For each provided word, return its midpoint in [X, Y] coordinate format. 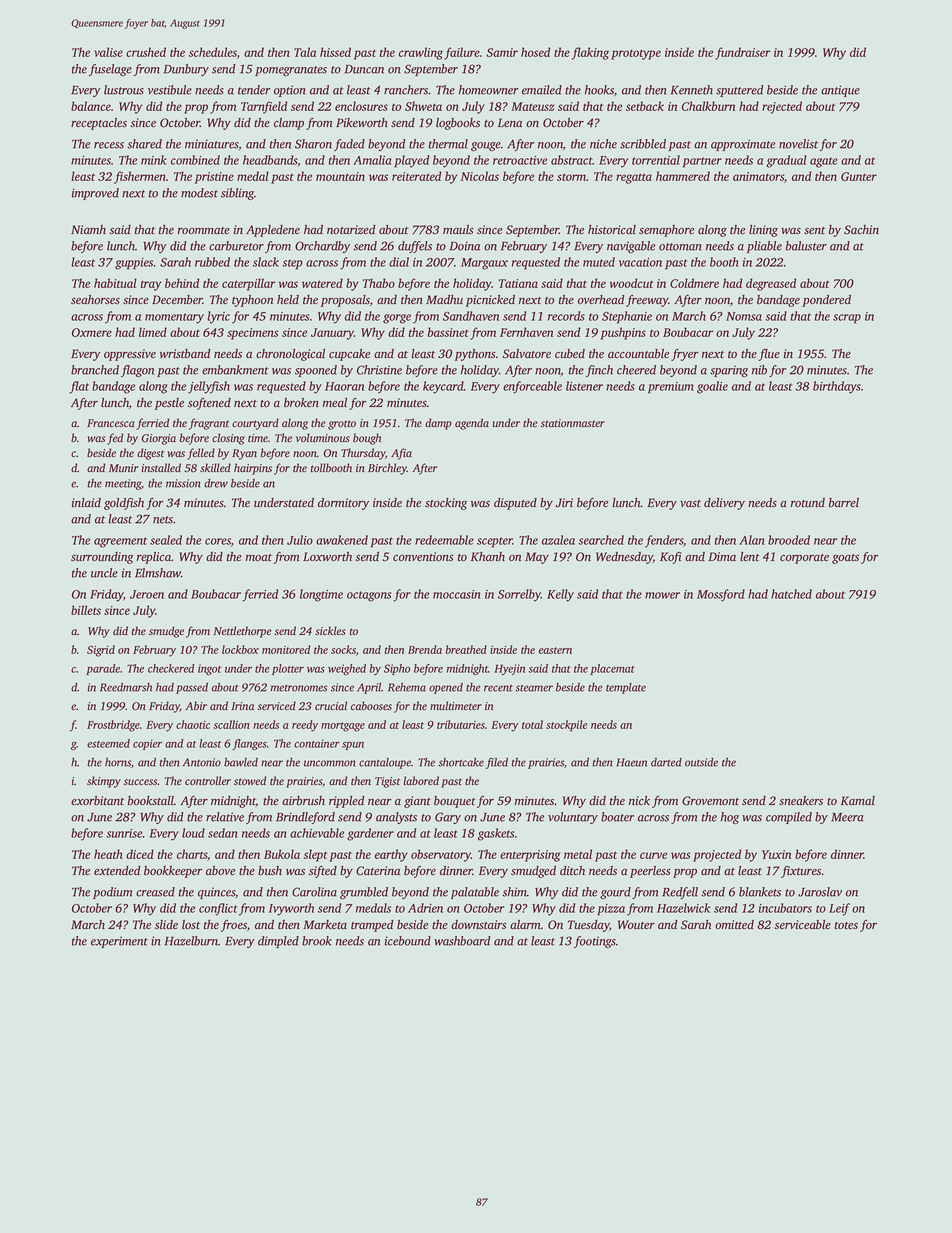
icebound [408, 941]
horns [118, 762]
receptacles [99, 124]
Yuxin [776, 854]
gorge [397, 319]
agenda [472, 424]
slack [266, 262]
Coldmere [694, 283]
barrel [844, 502]
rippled [346, 802]
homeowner [488, 90]
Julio [300, 540]
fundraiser [743, 53]
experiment [119, 942]
